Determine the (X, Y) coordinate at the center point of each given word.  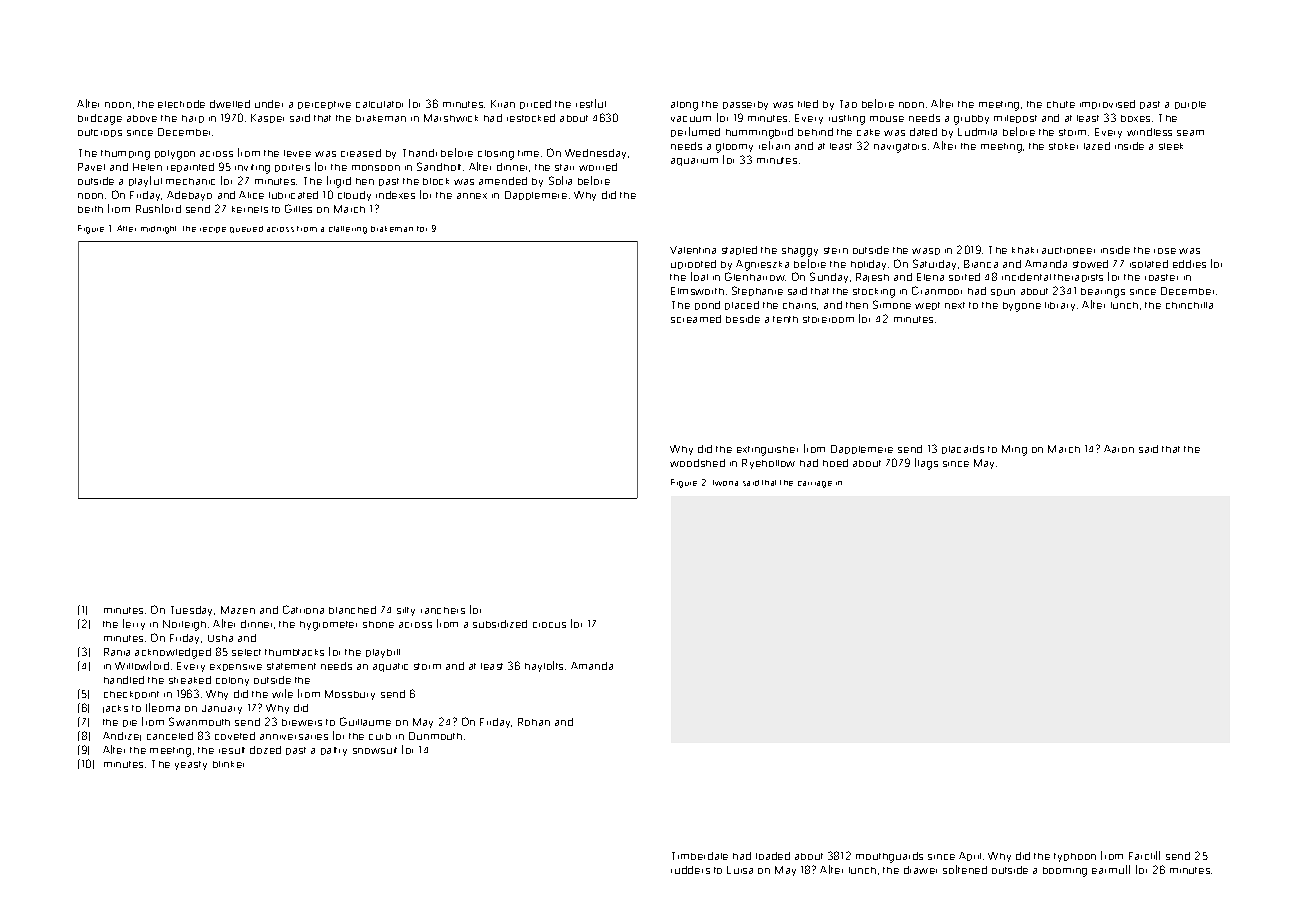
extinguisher (767, 451)
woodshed (697, 463)
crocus (549, 625)
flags (926, 464)
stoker (1063, 146)
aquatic (390, 667)
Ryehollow (768, 464)
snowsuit (375, 750)
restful (591, 103)
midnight (158, 230)
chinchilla (1189, 305)
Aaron (1119, 449)
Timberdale (700, 856)
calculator (379, 104)
